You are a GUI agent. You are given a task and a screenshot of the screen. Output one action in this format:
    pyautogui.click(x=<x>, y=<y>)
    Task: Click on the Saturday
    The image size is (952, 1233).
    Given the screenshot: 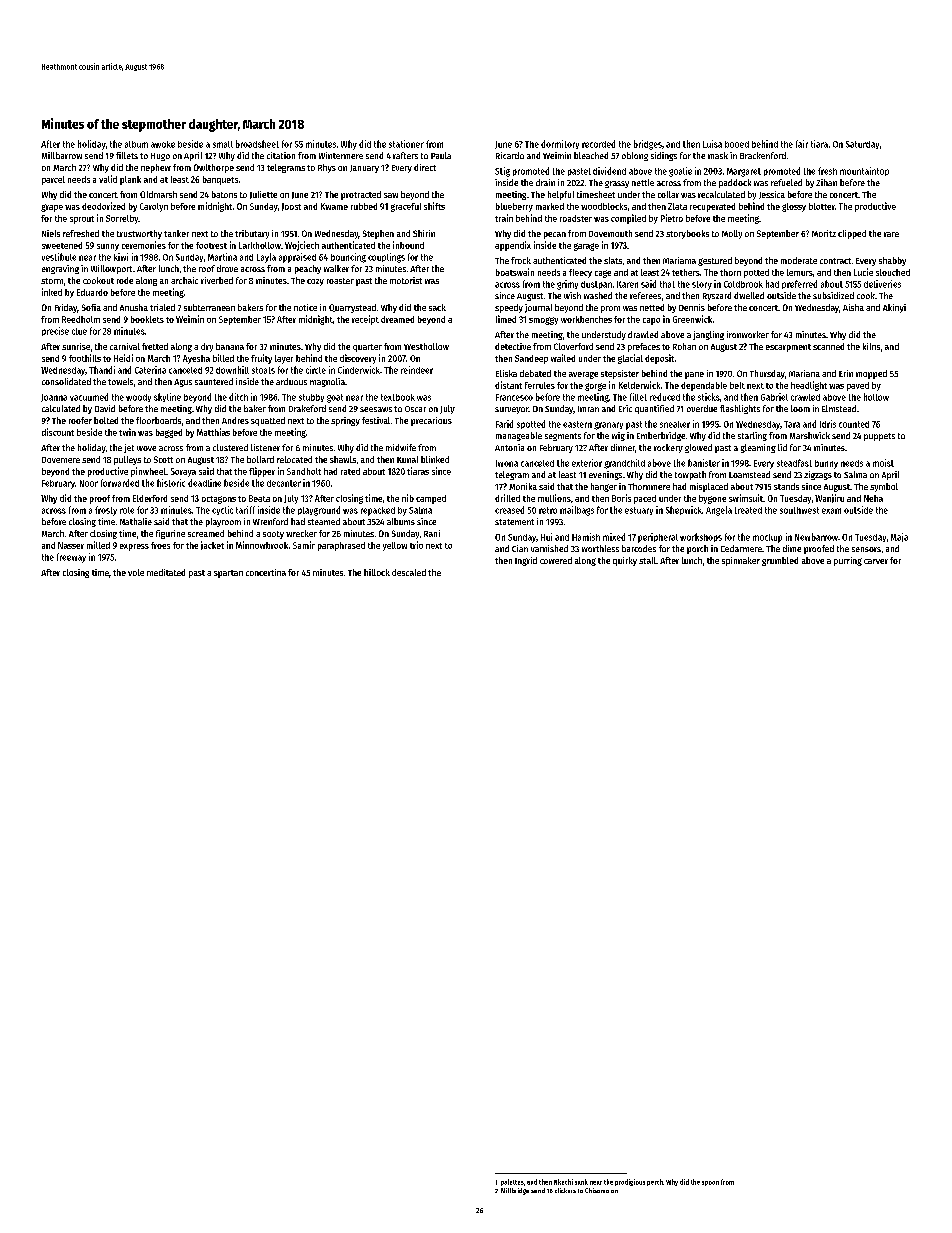 What is the action you would take?
    pyautogui.click(x=862, y=145)
